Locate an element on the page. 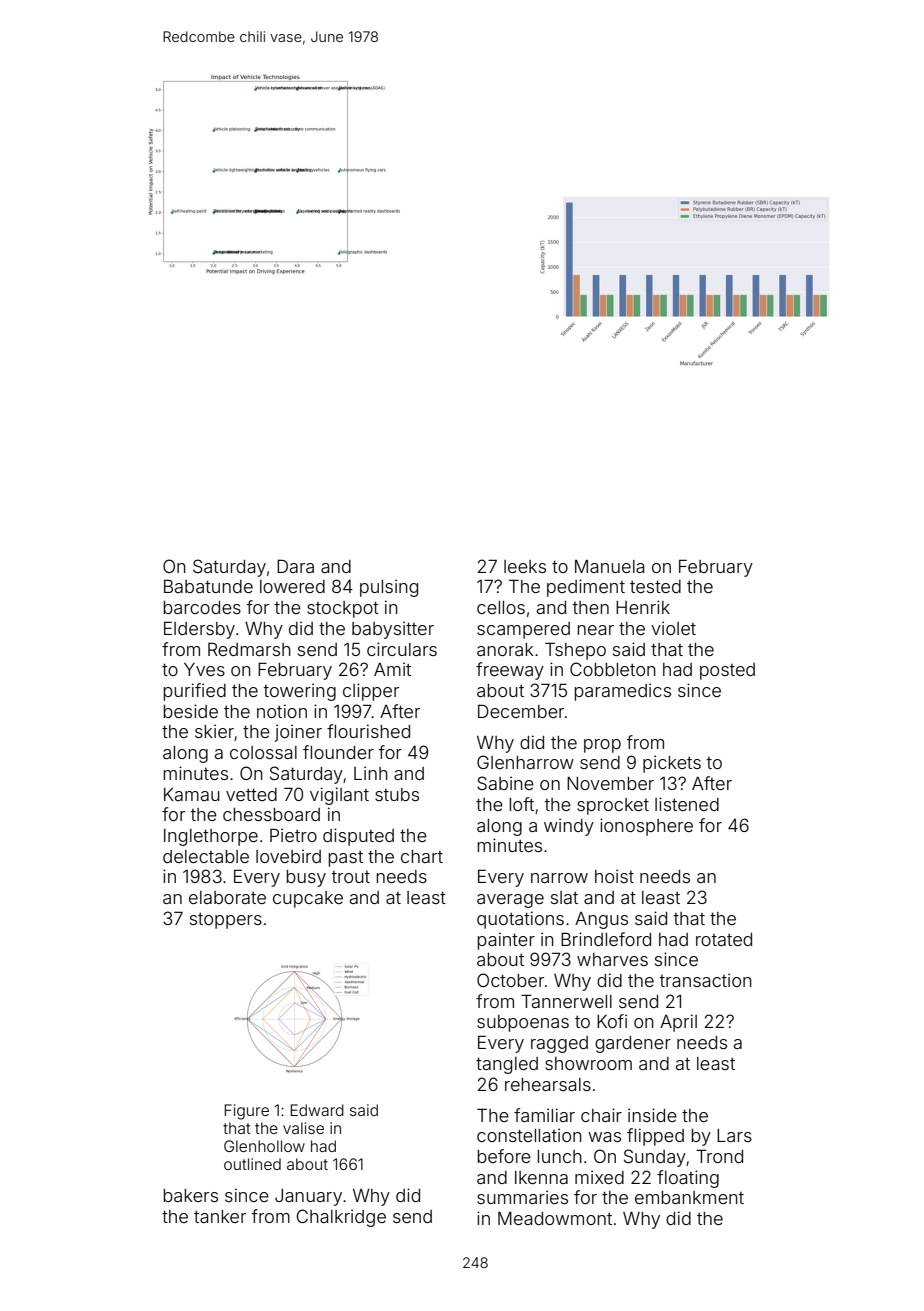 This page has height=1311, width=924. notion is located at coordinates (282, 711).
